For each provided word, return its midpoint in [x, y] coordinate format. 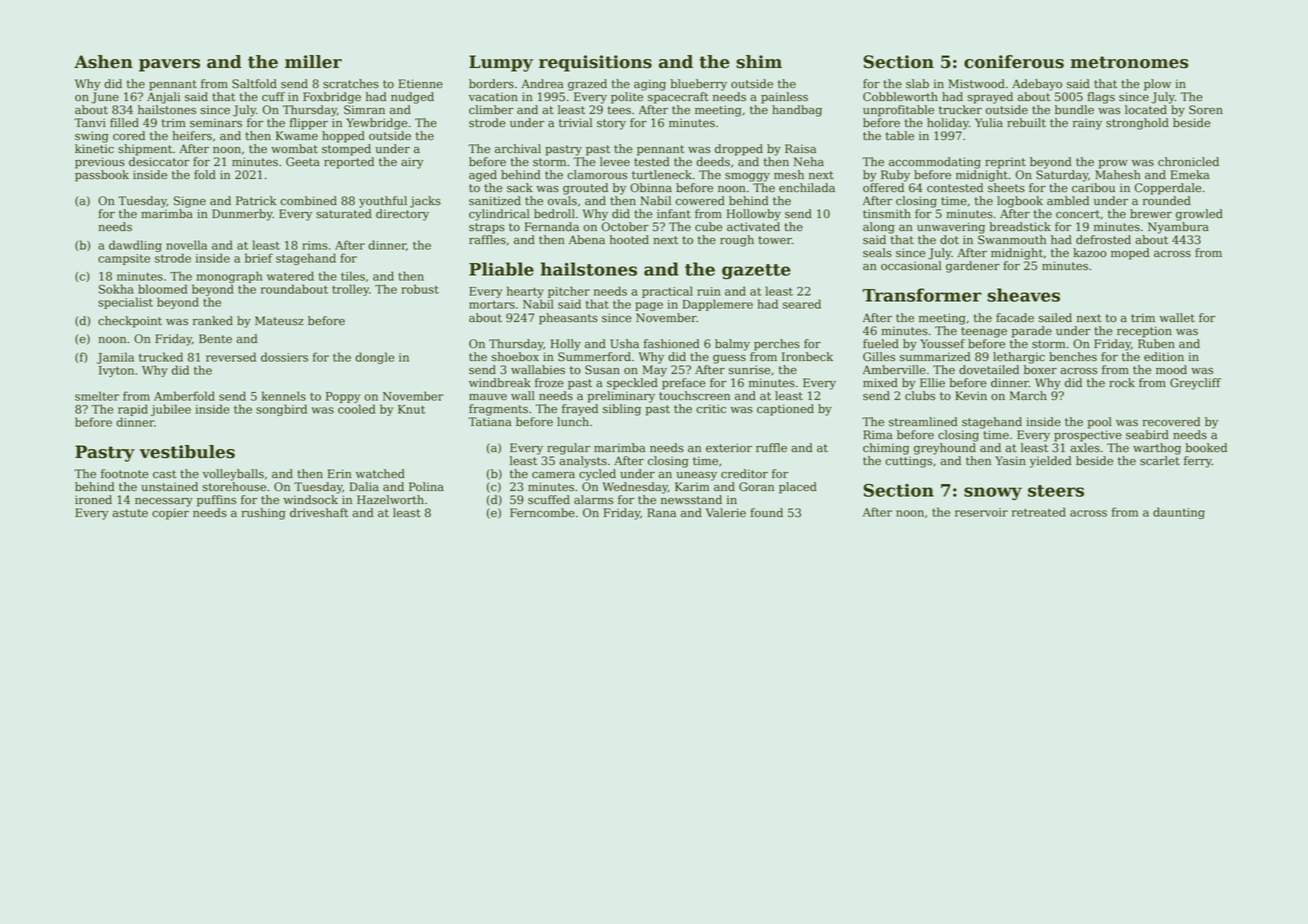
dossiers [284, 357]
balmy [732, 345]
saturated [344, 214]
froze [549, 383]
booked [1206, 448]
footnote [125, 474]
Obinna [651, 188]
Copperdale [1168, 189]
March [1028, 396]
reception [1144, 332]
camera [553, 475]
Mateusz [279, 321]
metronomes [1129, 62]
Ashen [103, 62]
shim [759, 62]
